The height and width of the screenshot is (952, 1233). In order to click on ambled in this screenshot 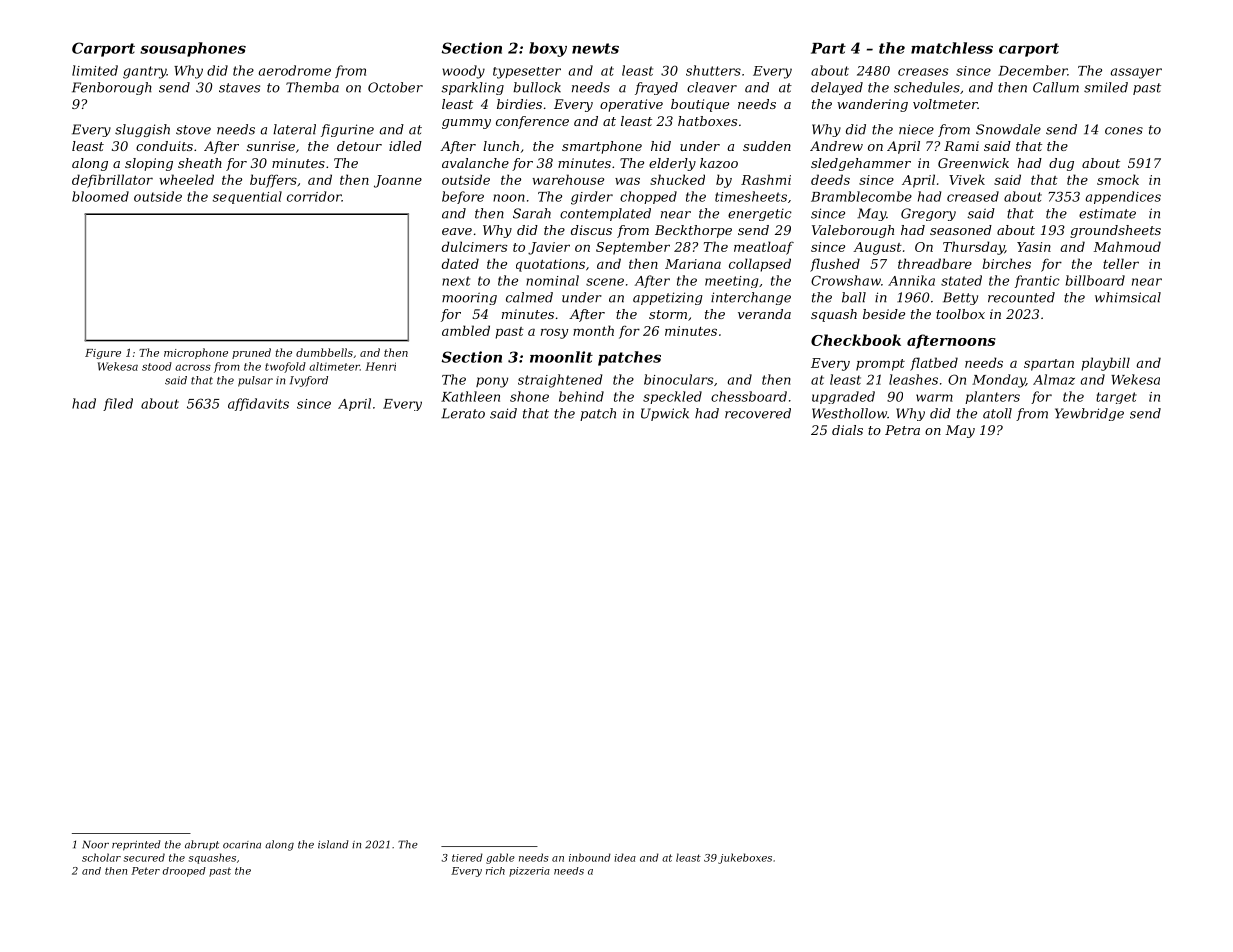, I will do `click(466, 330)`.
